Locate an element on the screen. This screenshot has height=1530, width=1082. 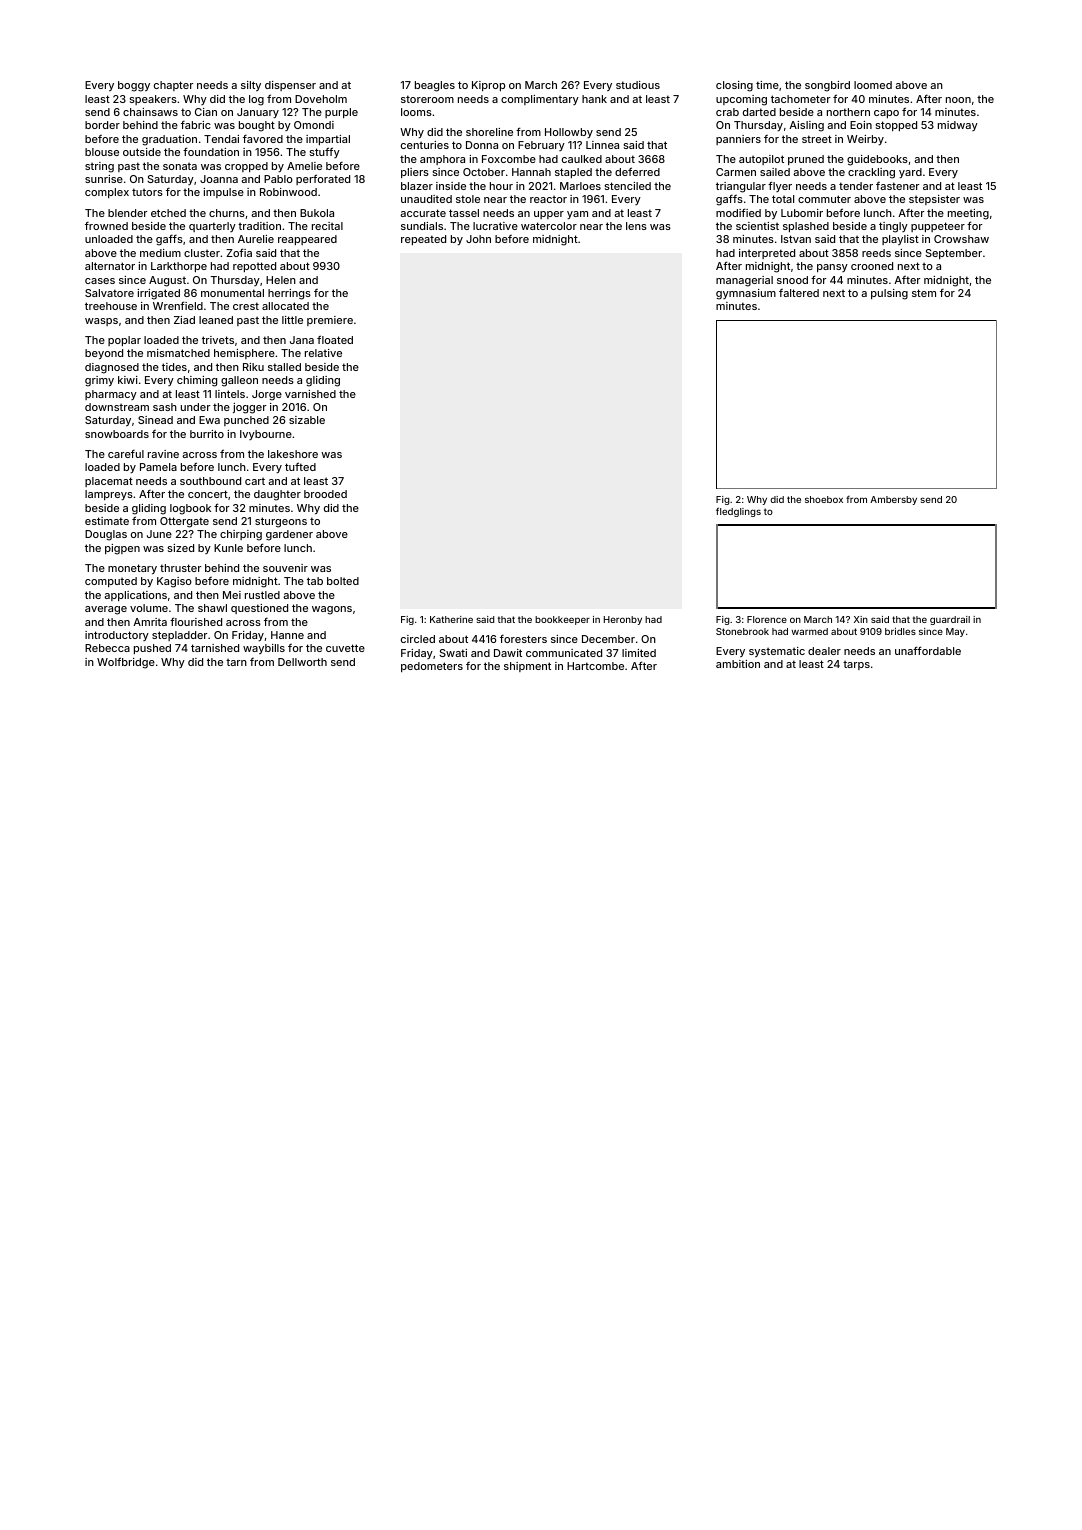
shoebox is located at coordinates (824, 499).
